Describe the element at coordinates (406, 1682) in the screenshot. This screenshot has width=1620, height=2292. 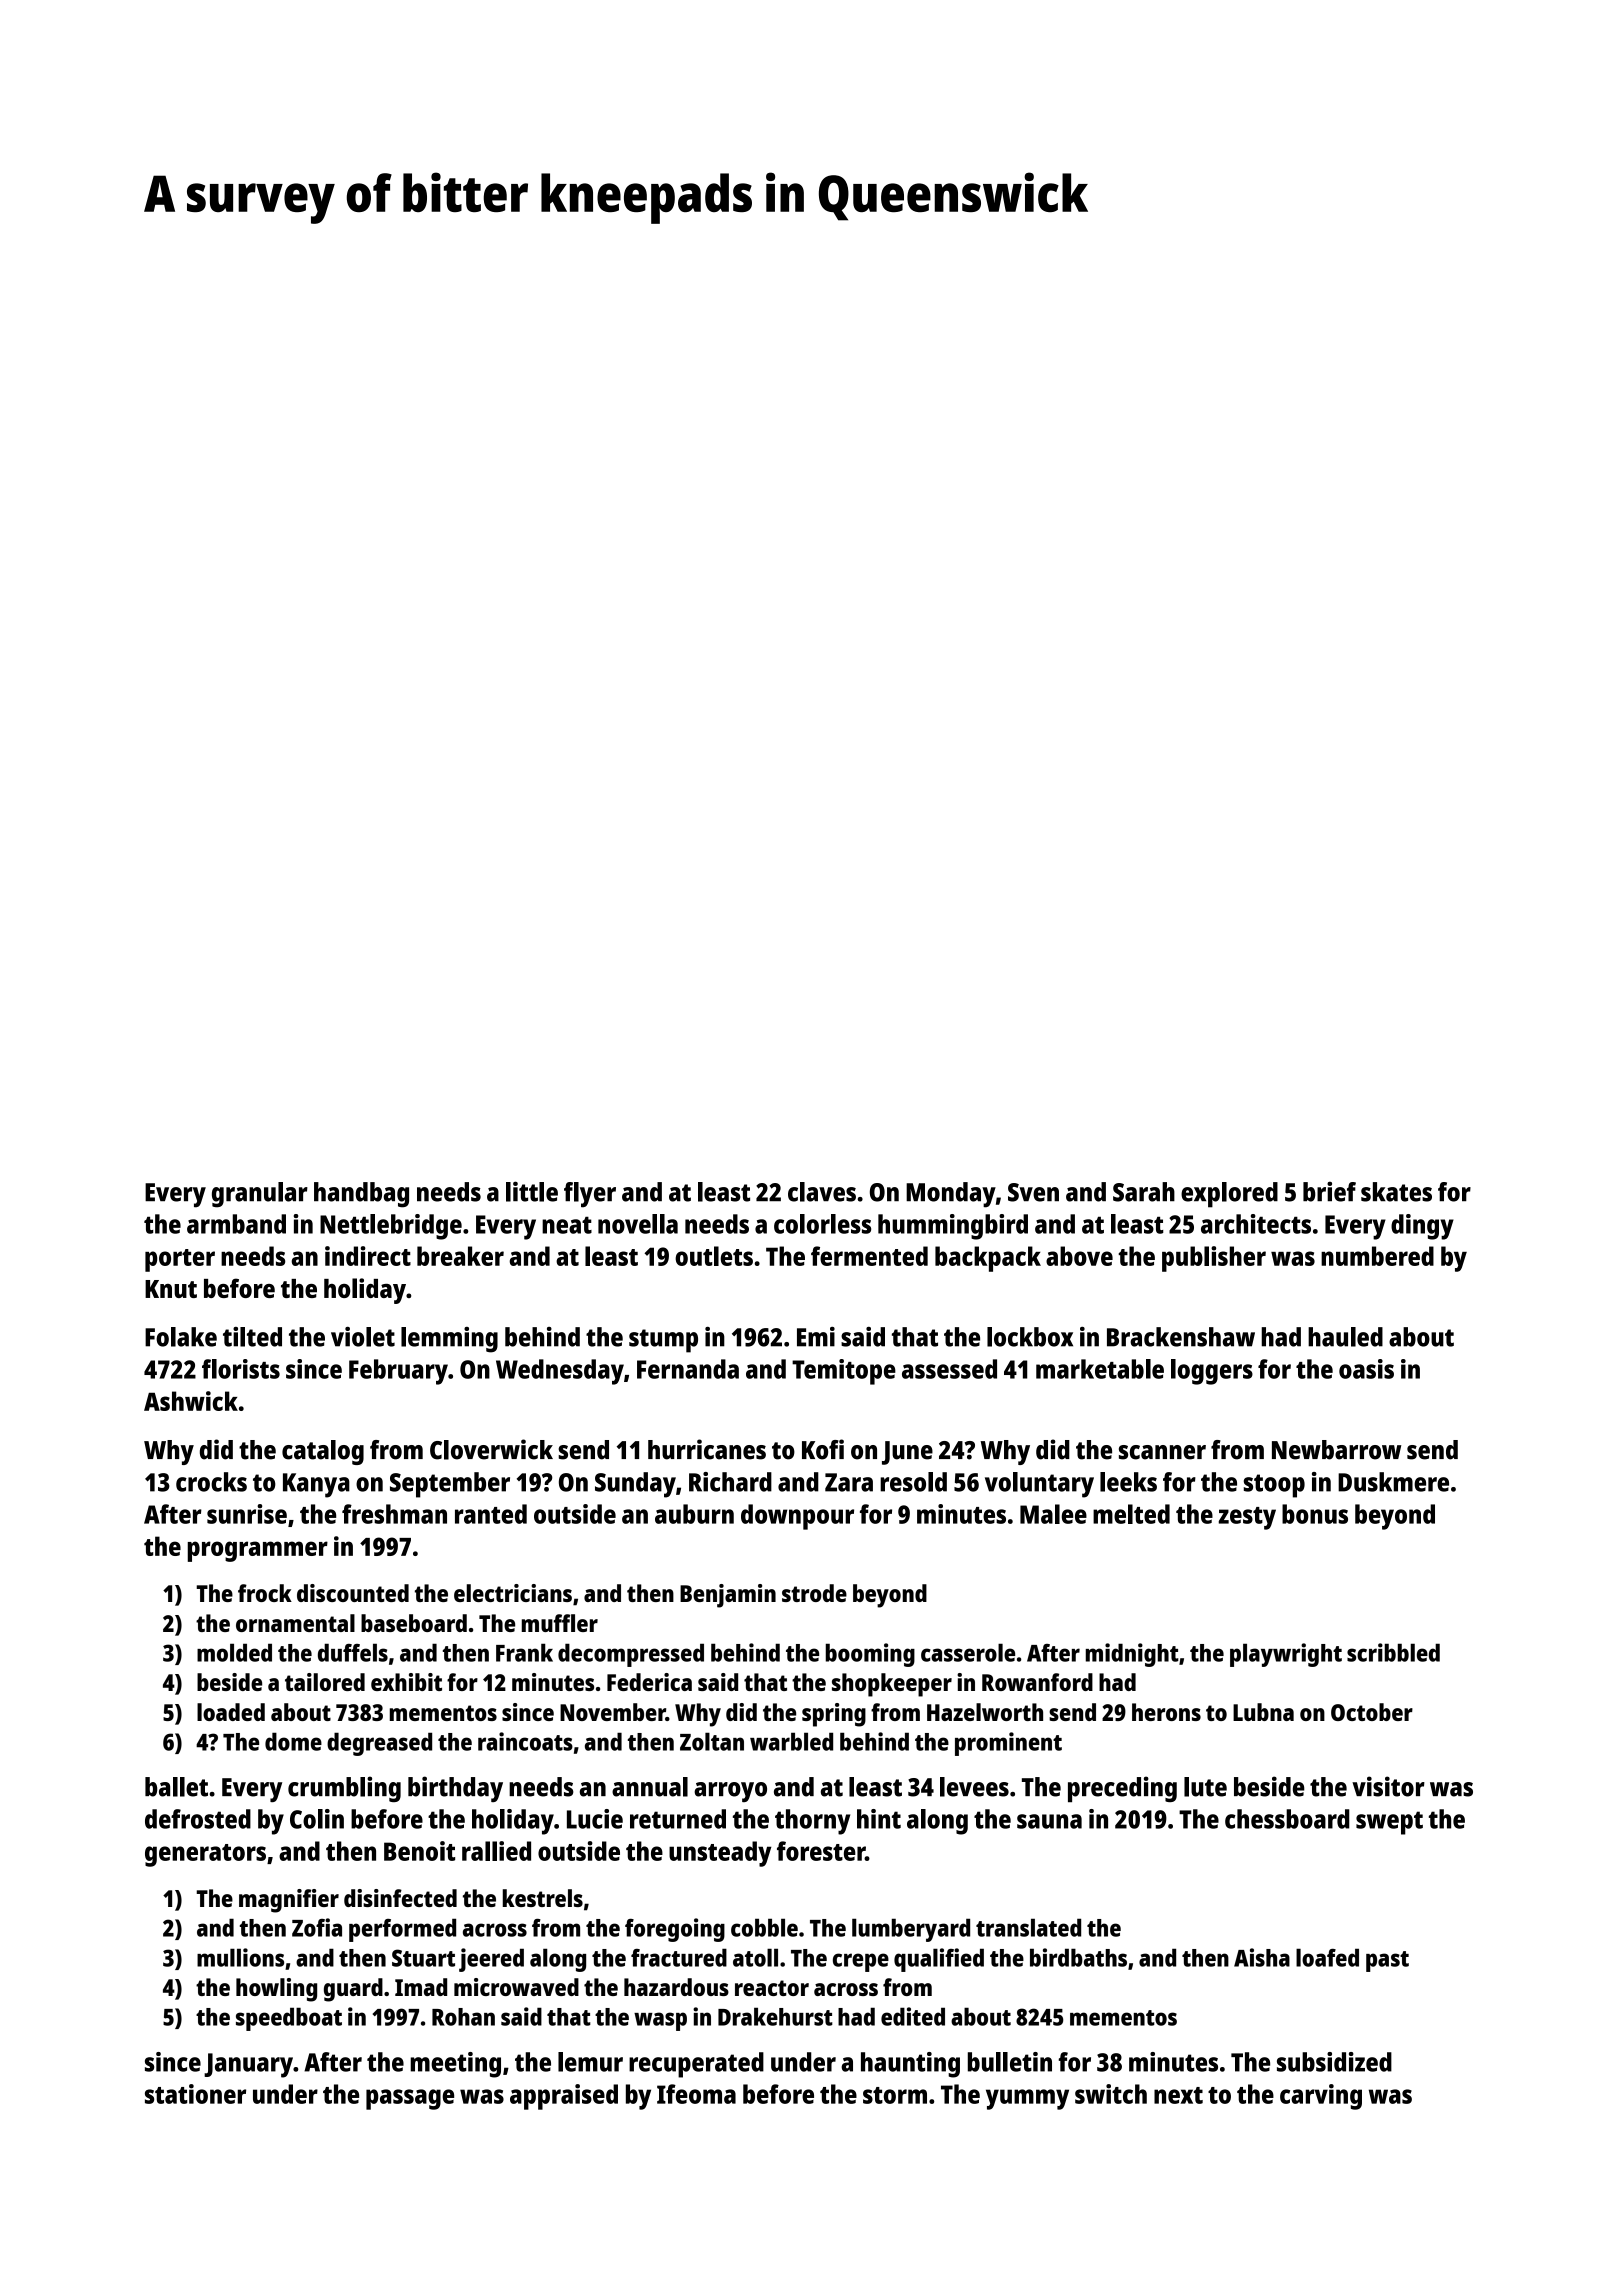
I see `exhibit` at that location.
